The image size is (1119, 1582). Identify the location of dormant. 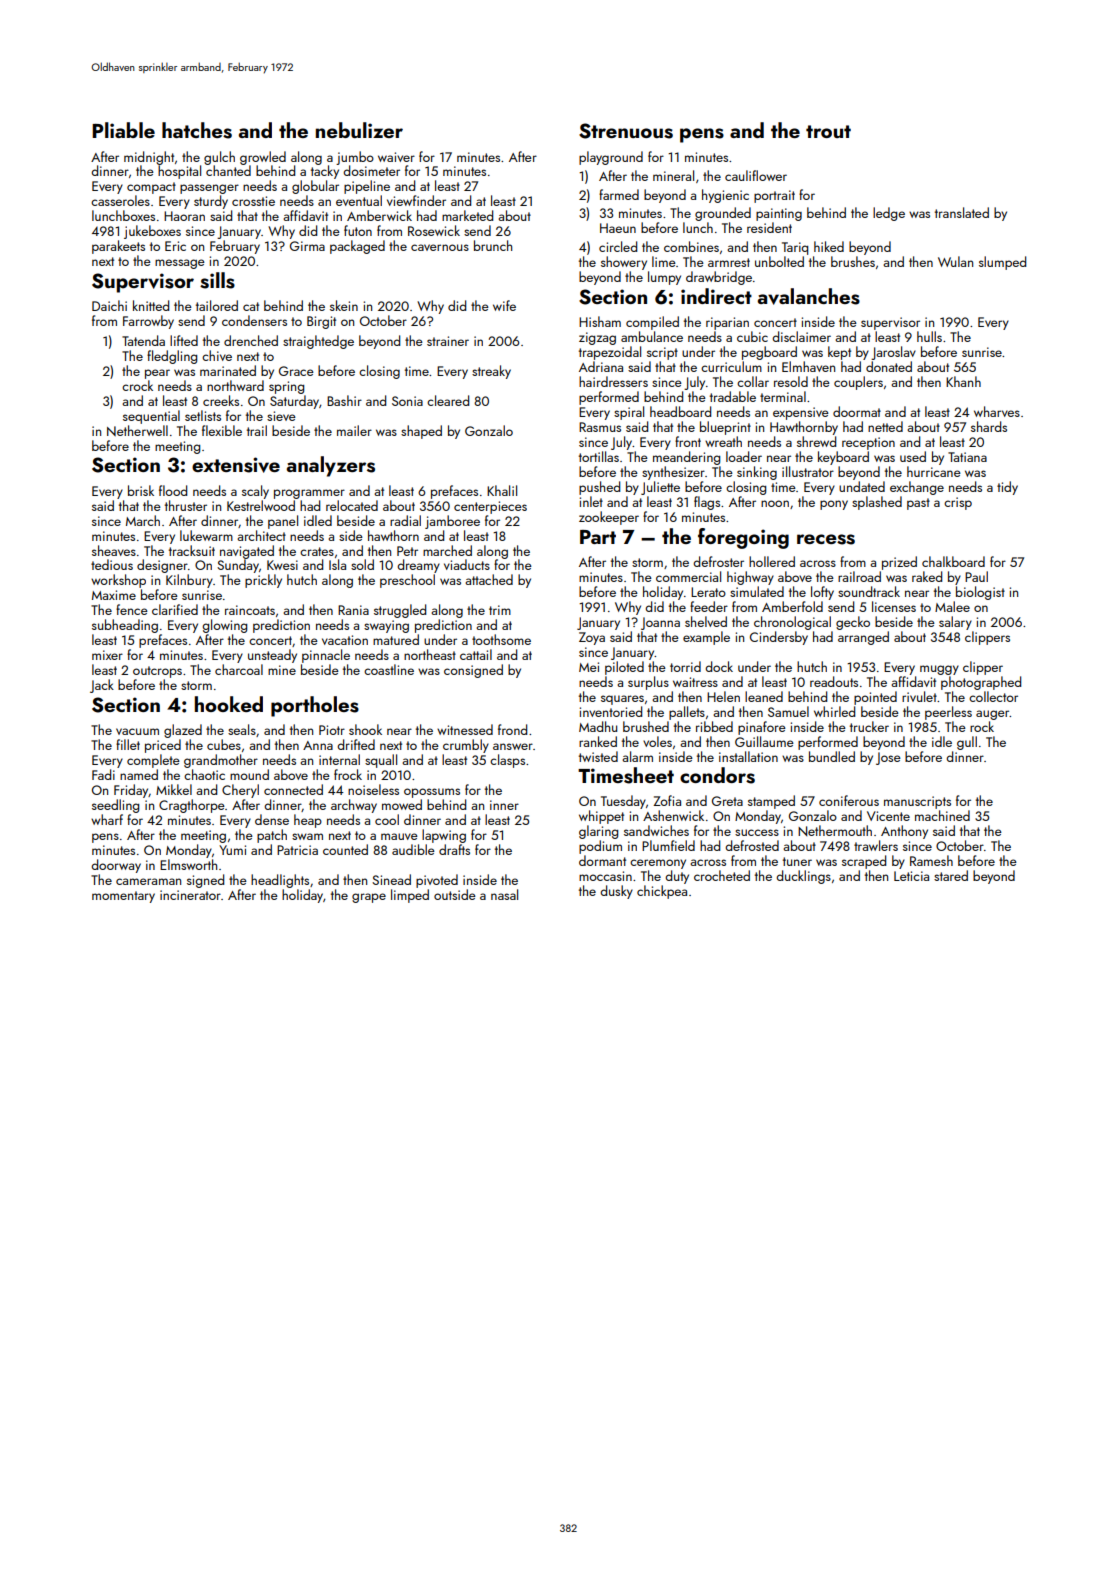
(602, 860).
